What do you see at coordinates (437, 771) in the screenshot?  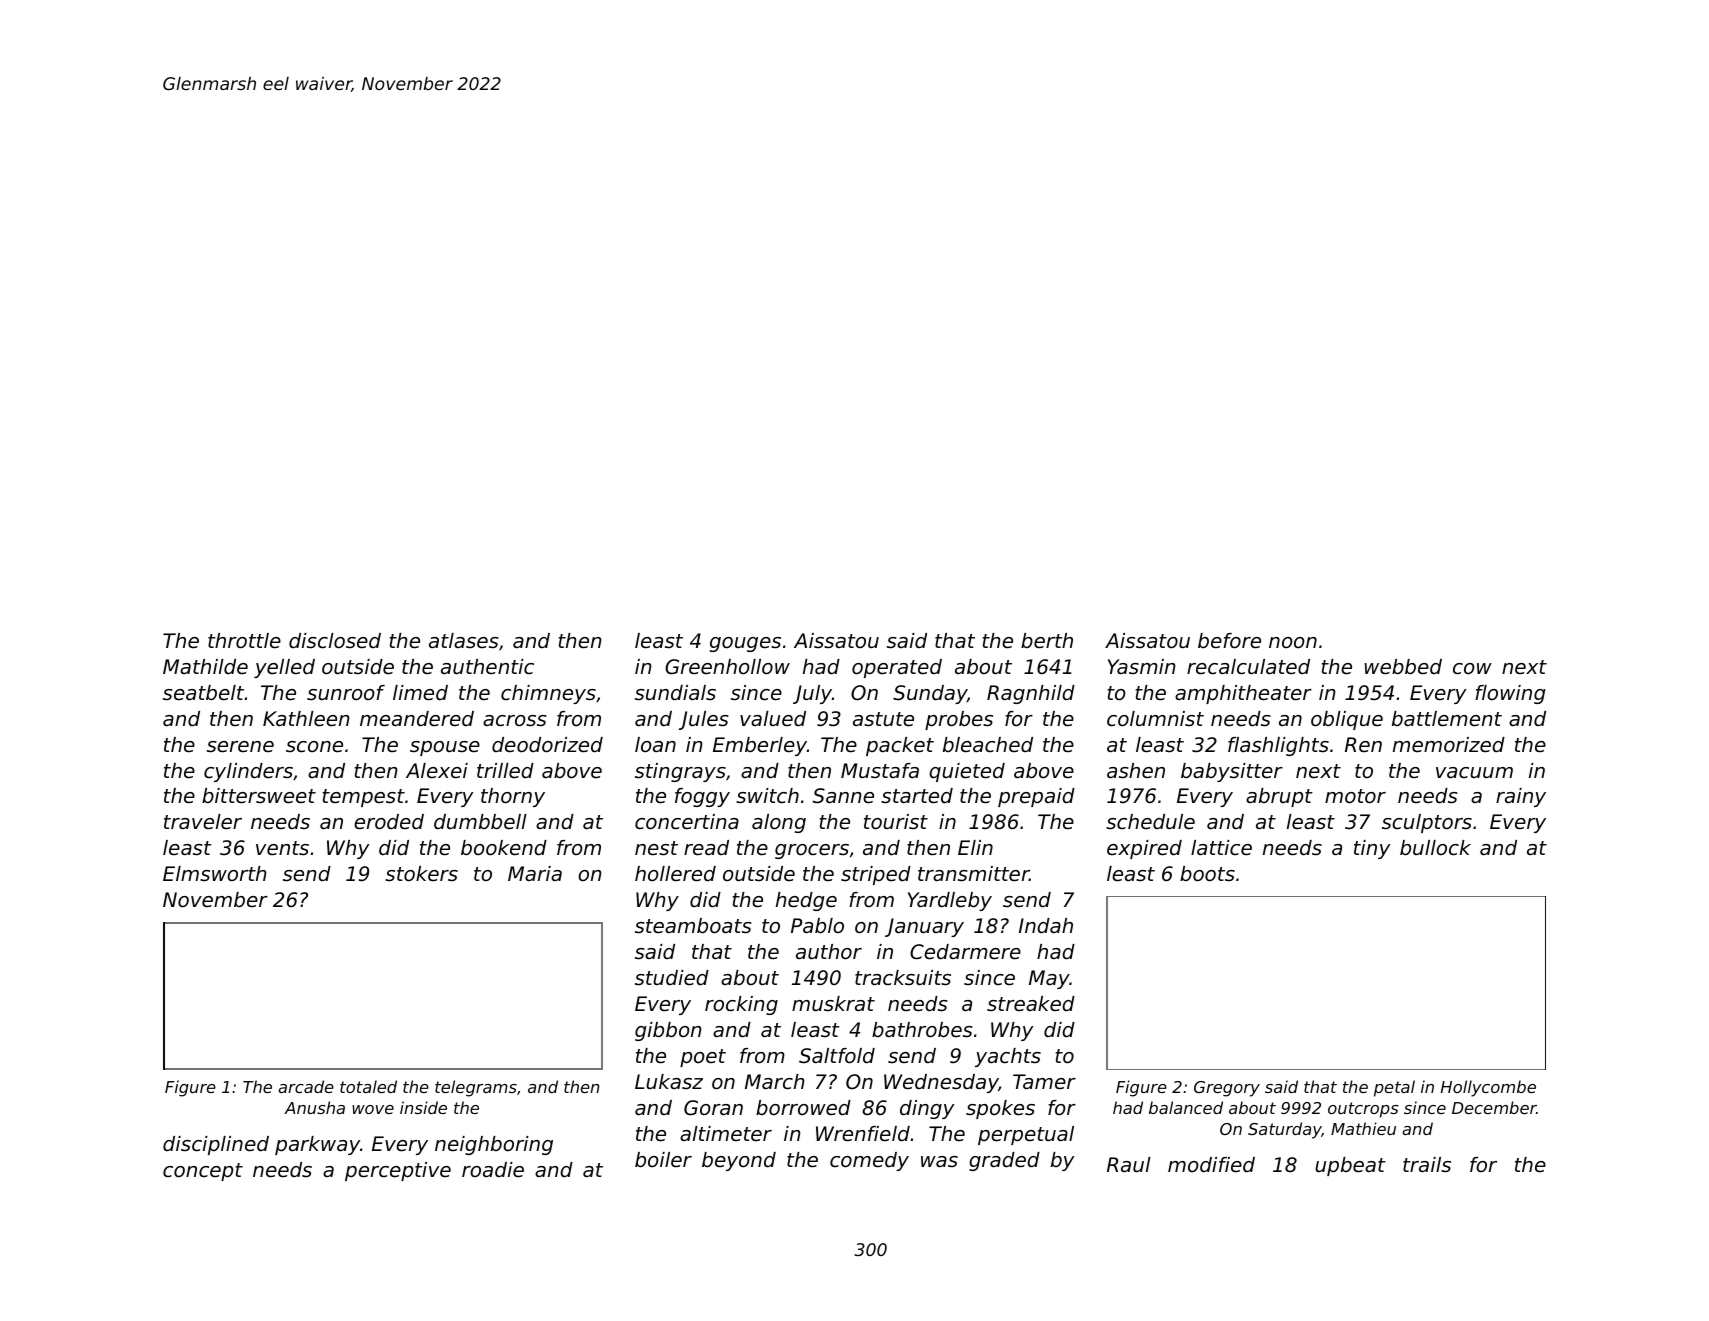 I see `Alexei` at bounding box center [437, 771].
